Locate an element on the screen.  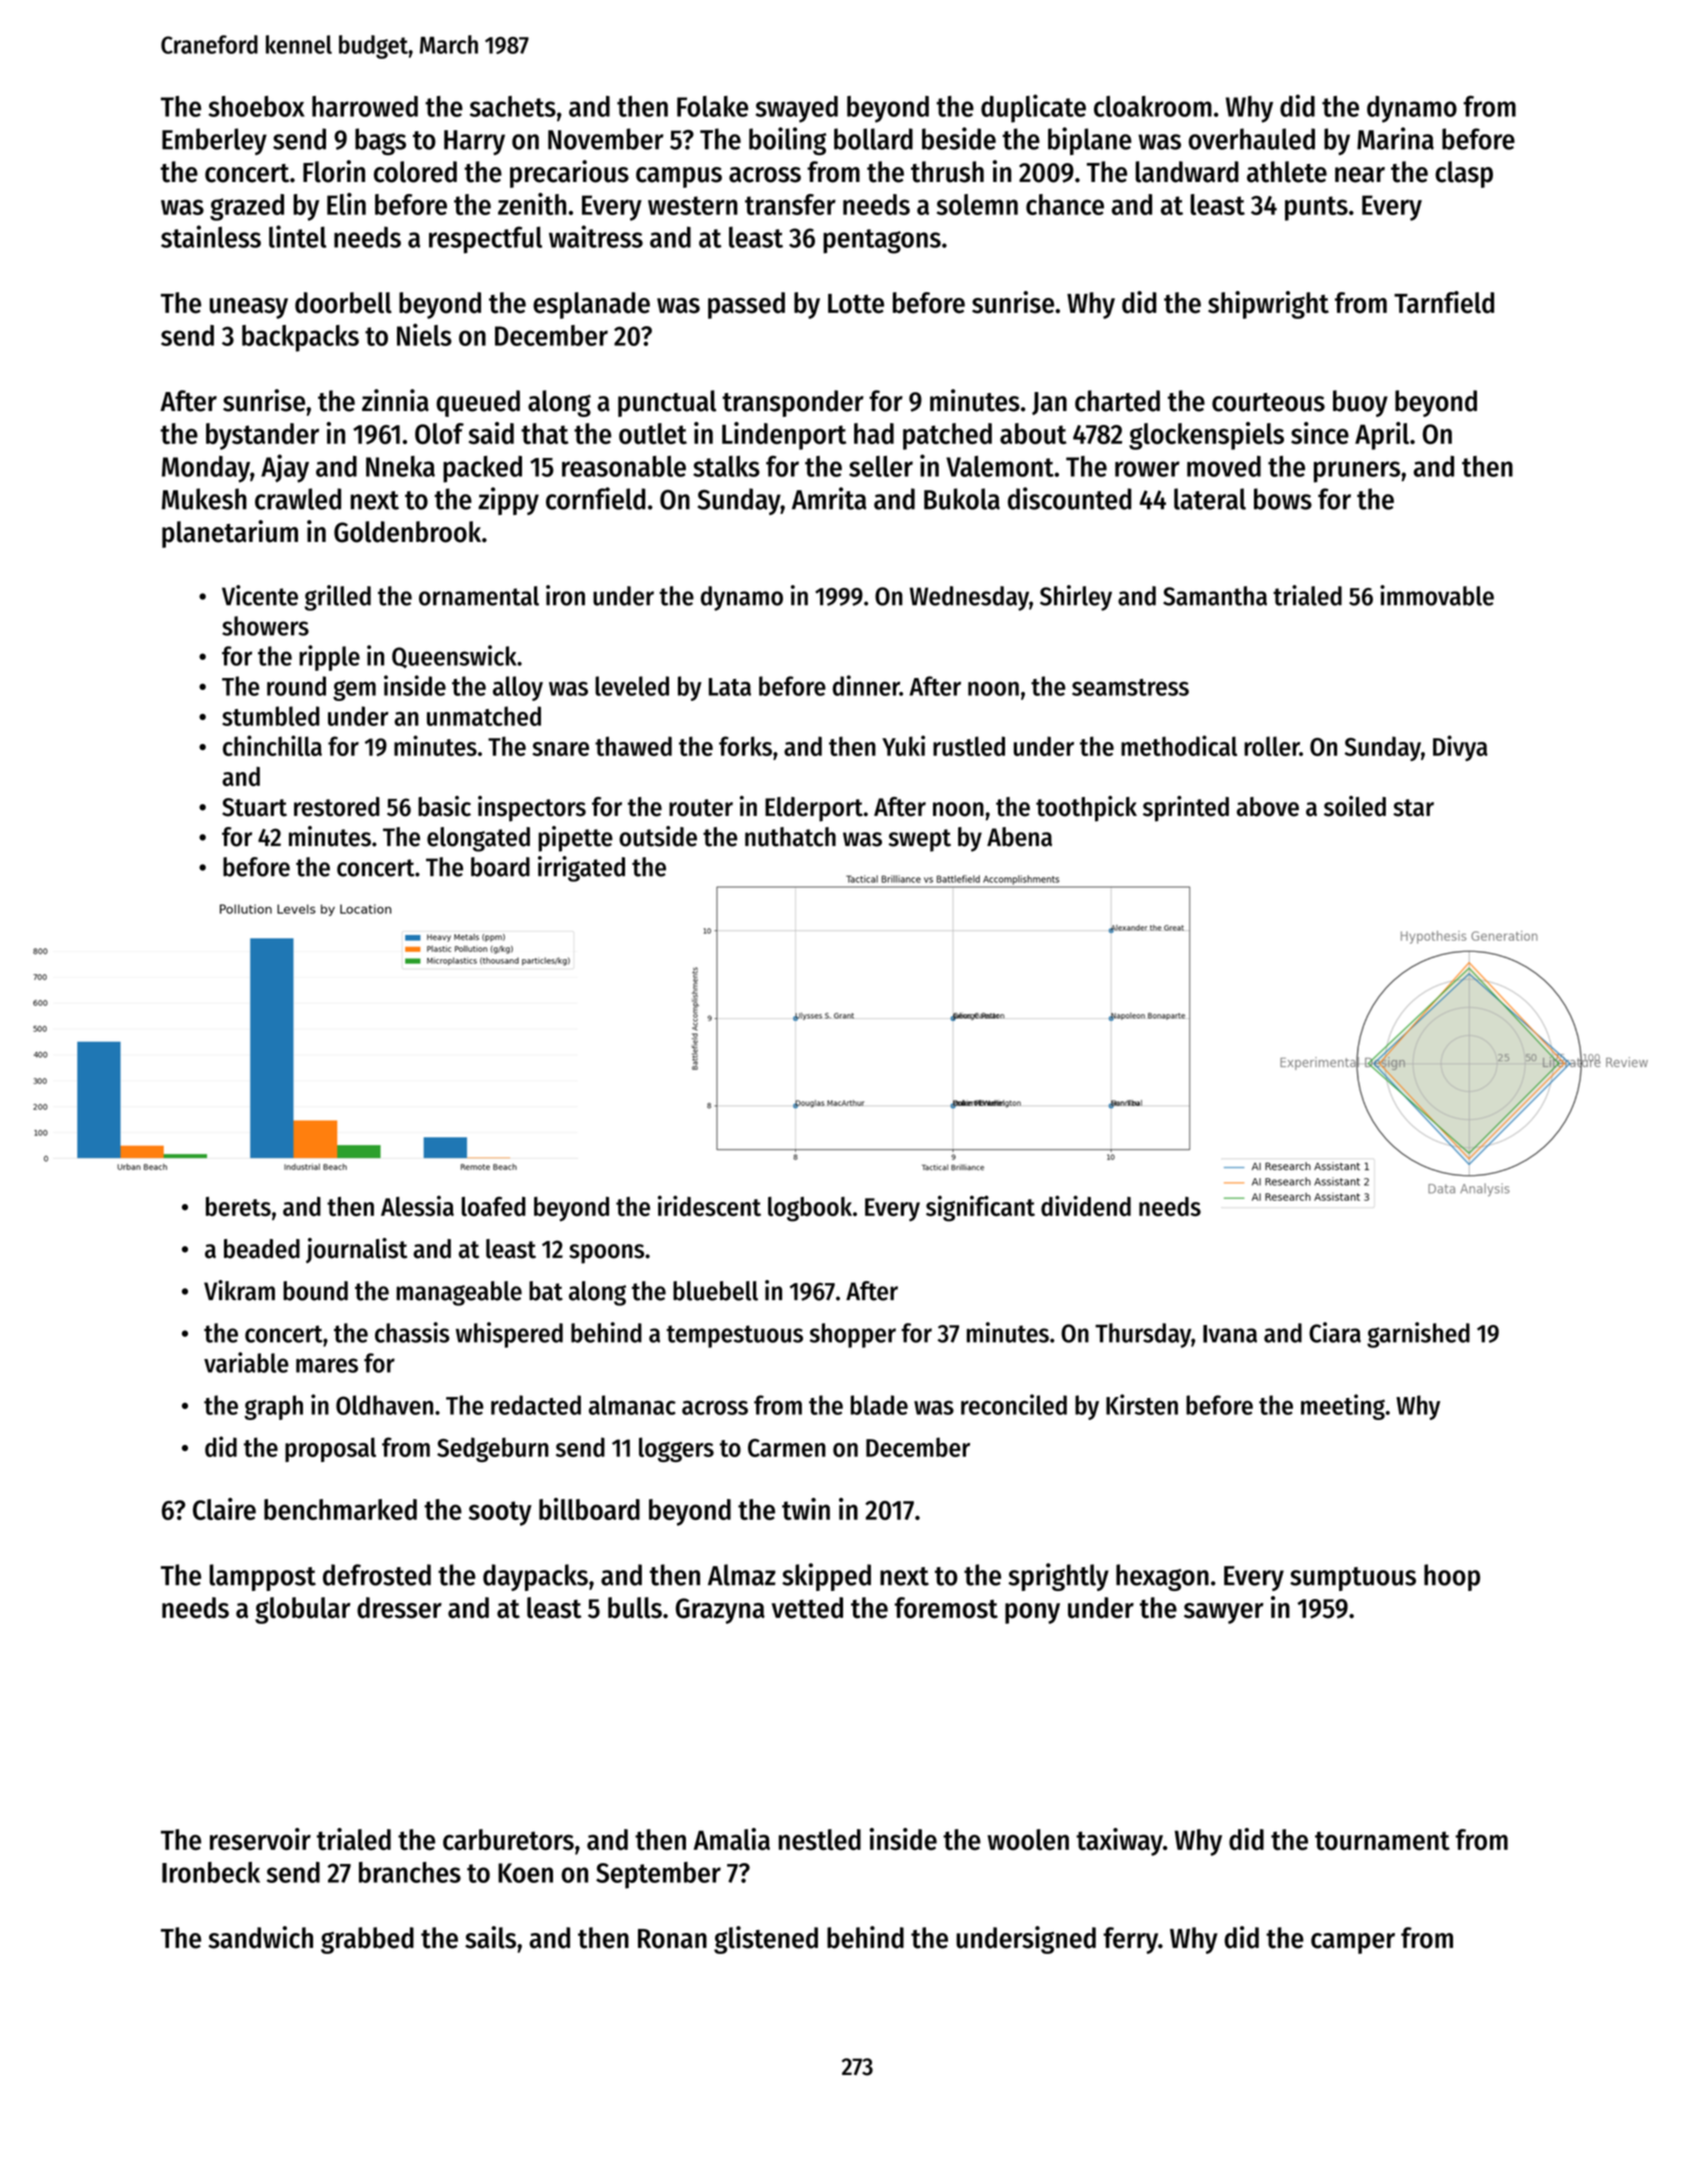
nestled is located at coordinates (820, 1839).
